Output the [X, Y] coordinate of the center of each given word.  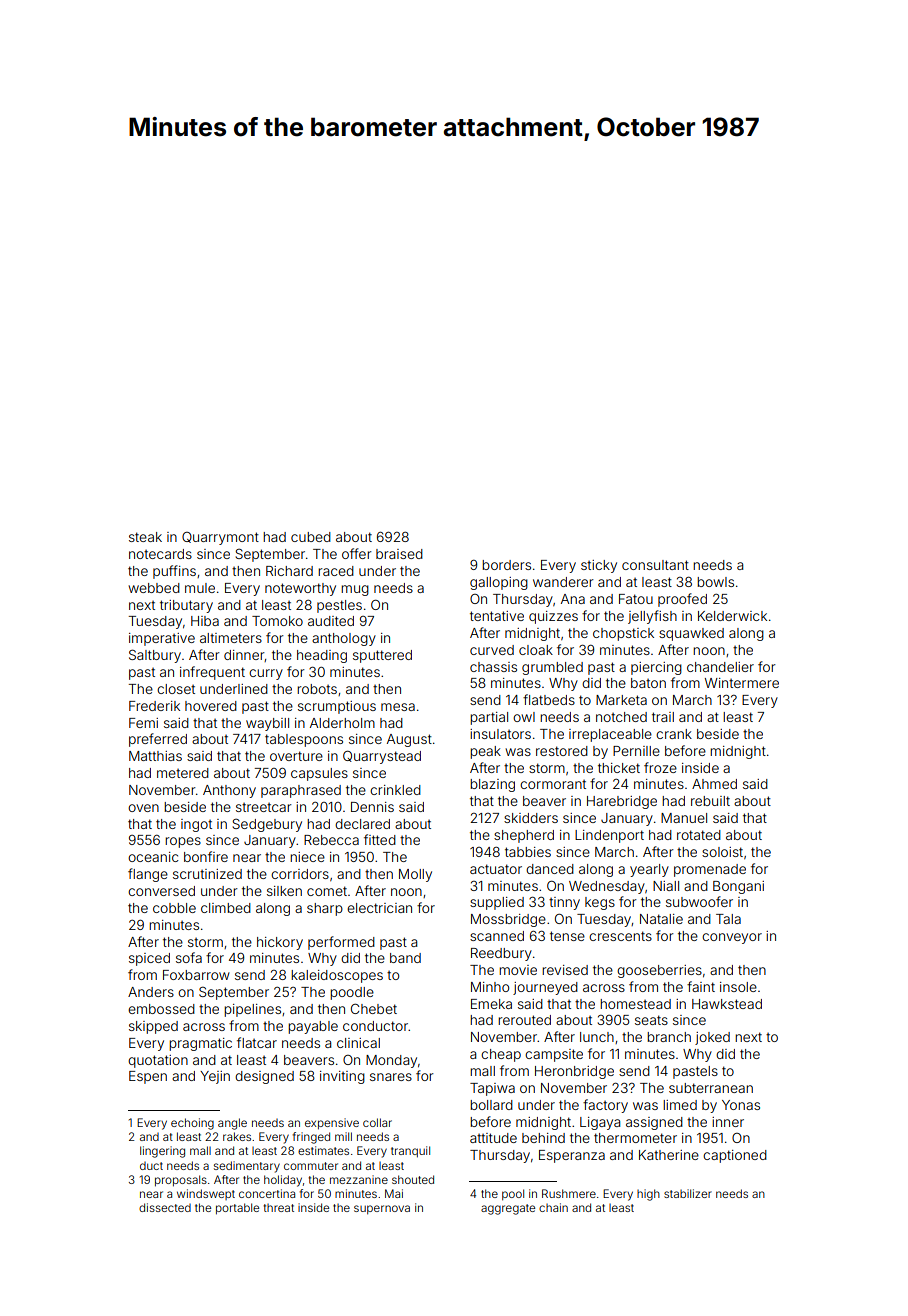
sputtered [382, 656]
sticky [599, 566]
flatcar [257, 1042]
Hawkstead [727, 1004]
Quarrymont [220, 538]
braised [399, 554]
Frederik [154, 706]
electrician [379, 908]
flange [148, 875]
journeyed [545, 988]
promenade [710, 870]
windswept [206, 1194]
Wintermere [742, 683]
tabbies [528, 852]
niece [307, 857]
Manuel [684, 818]
